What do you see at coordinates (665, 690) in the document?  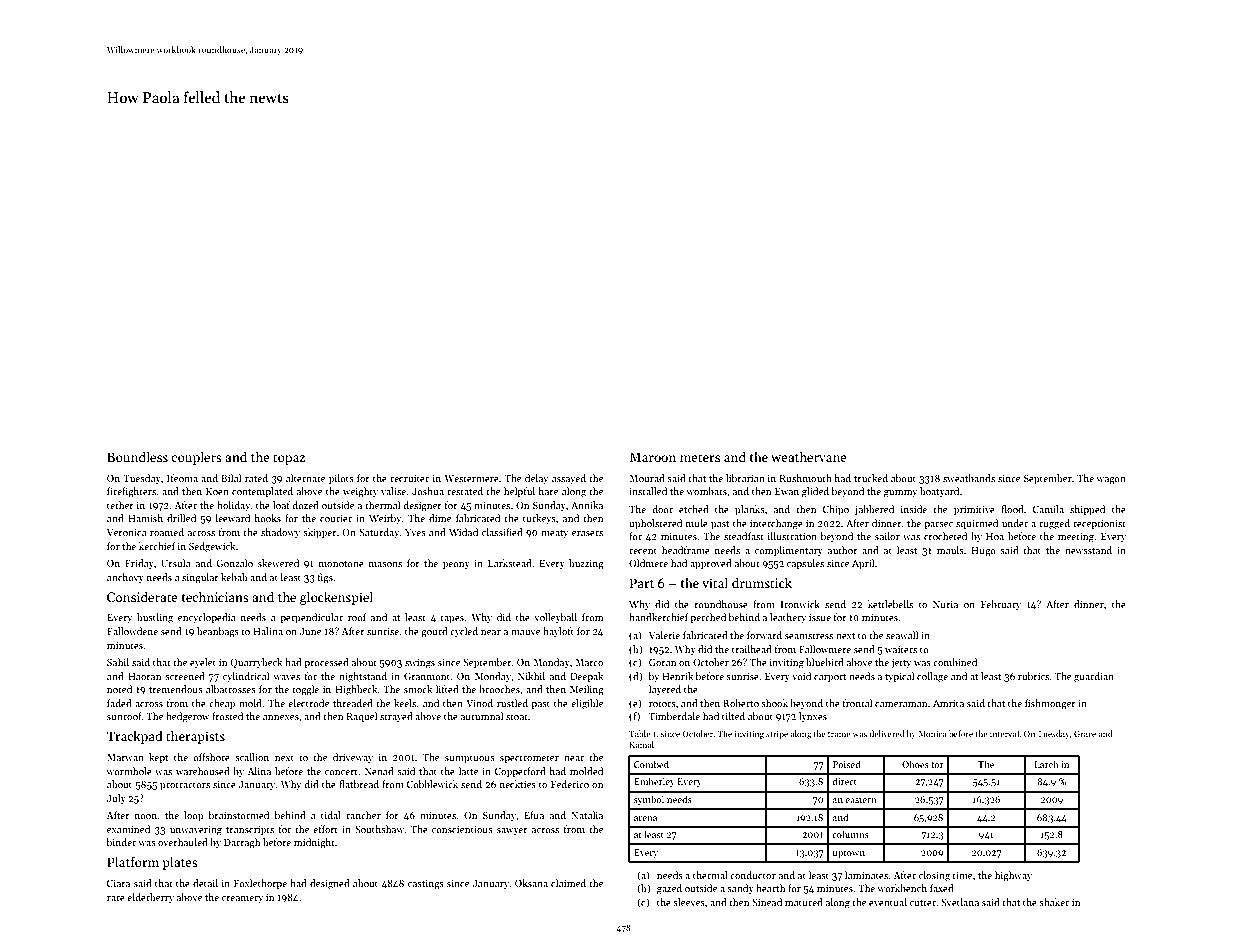 I see `layered` at bounding box center [665, 690].
